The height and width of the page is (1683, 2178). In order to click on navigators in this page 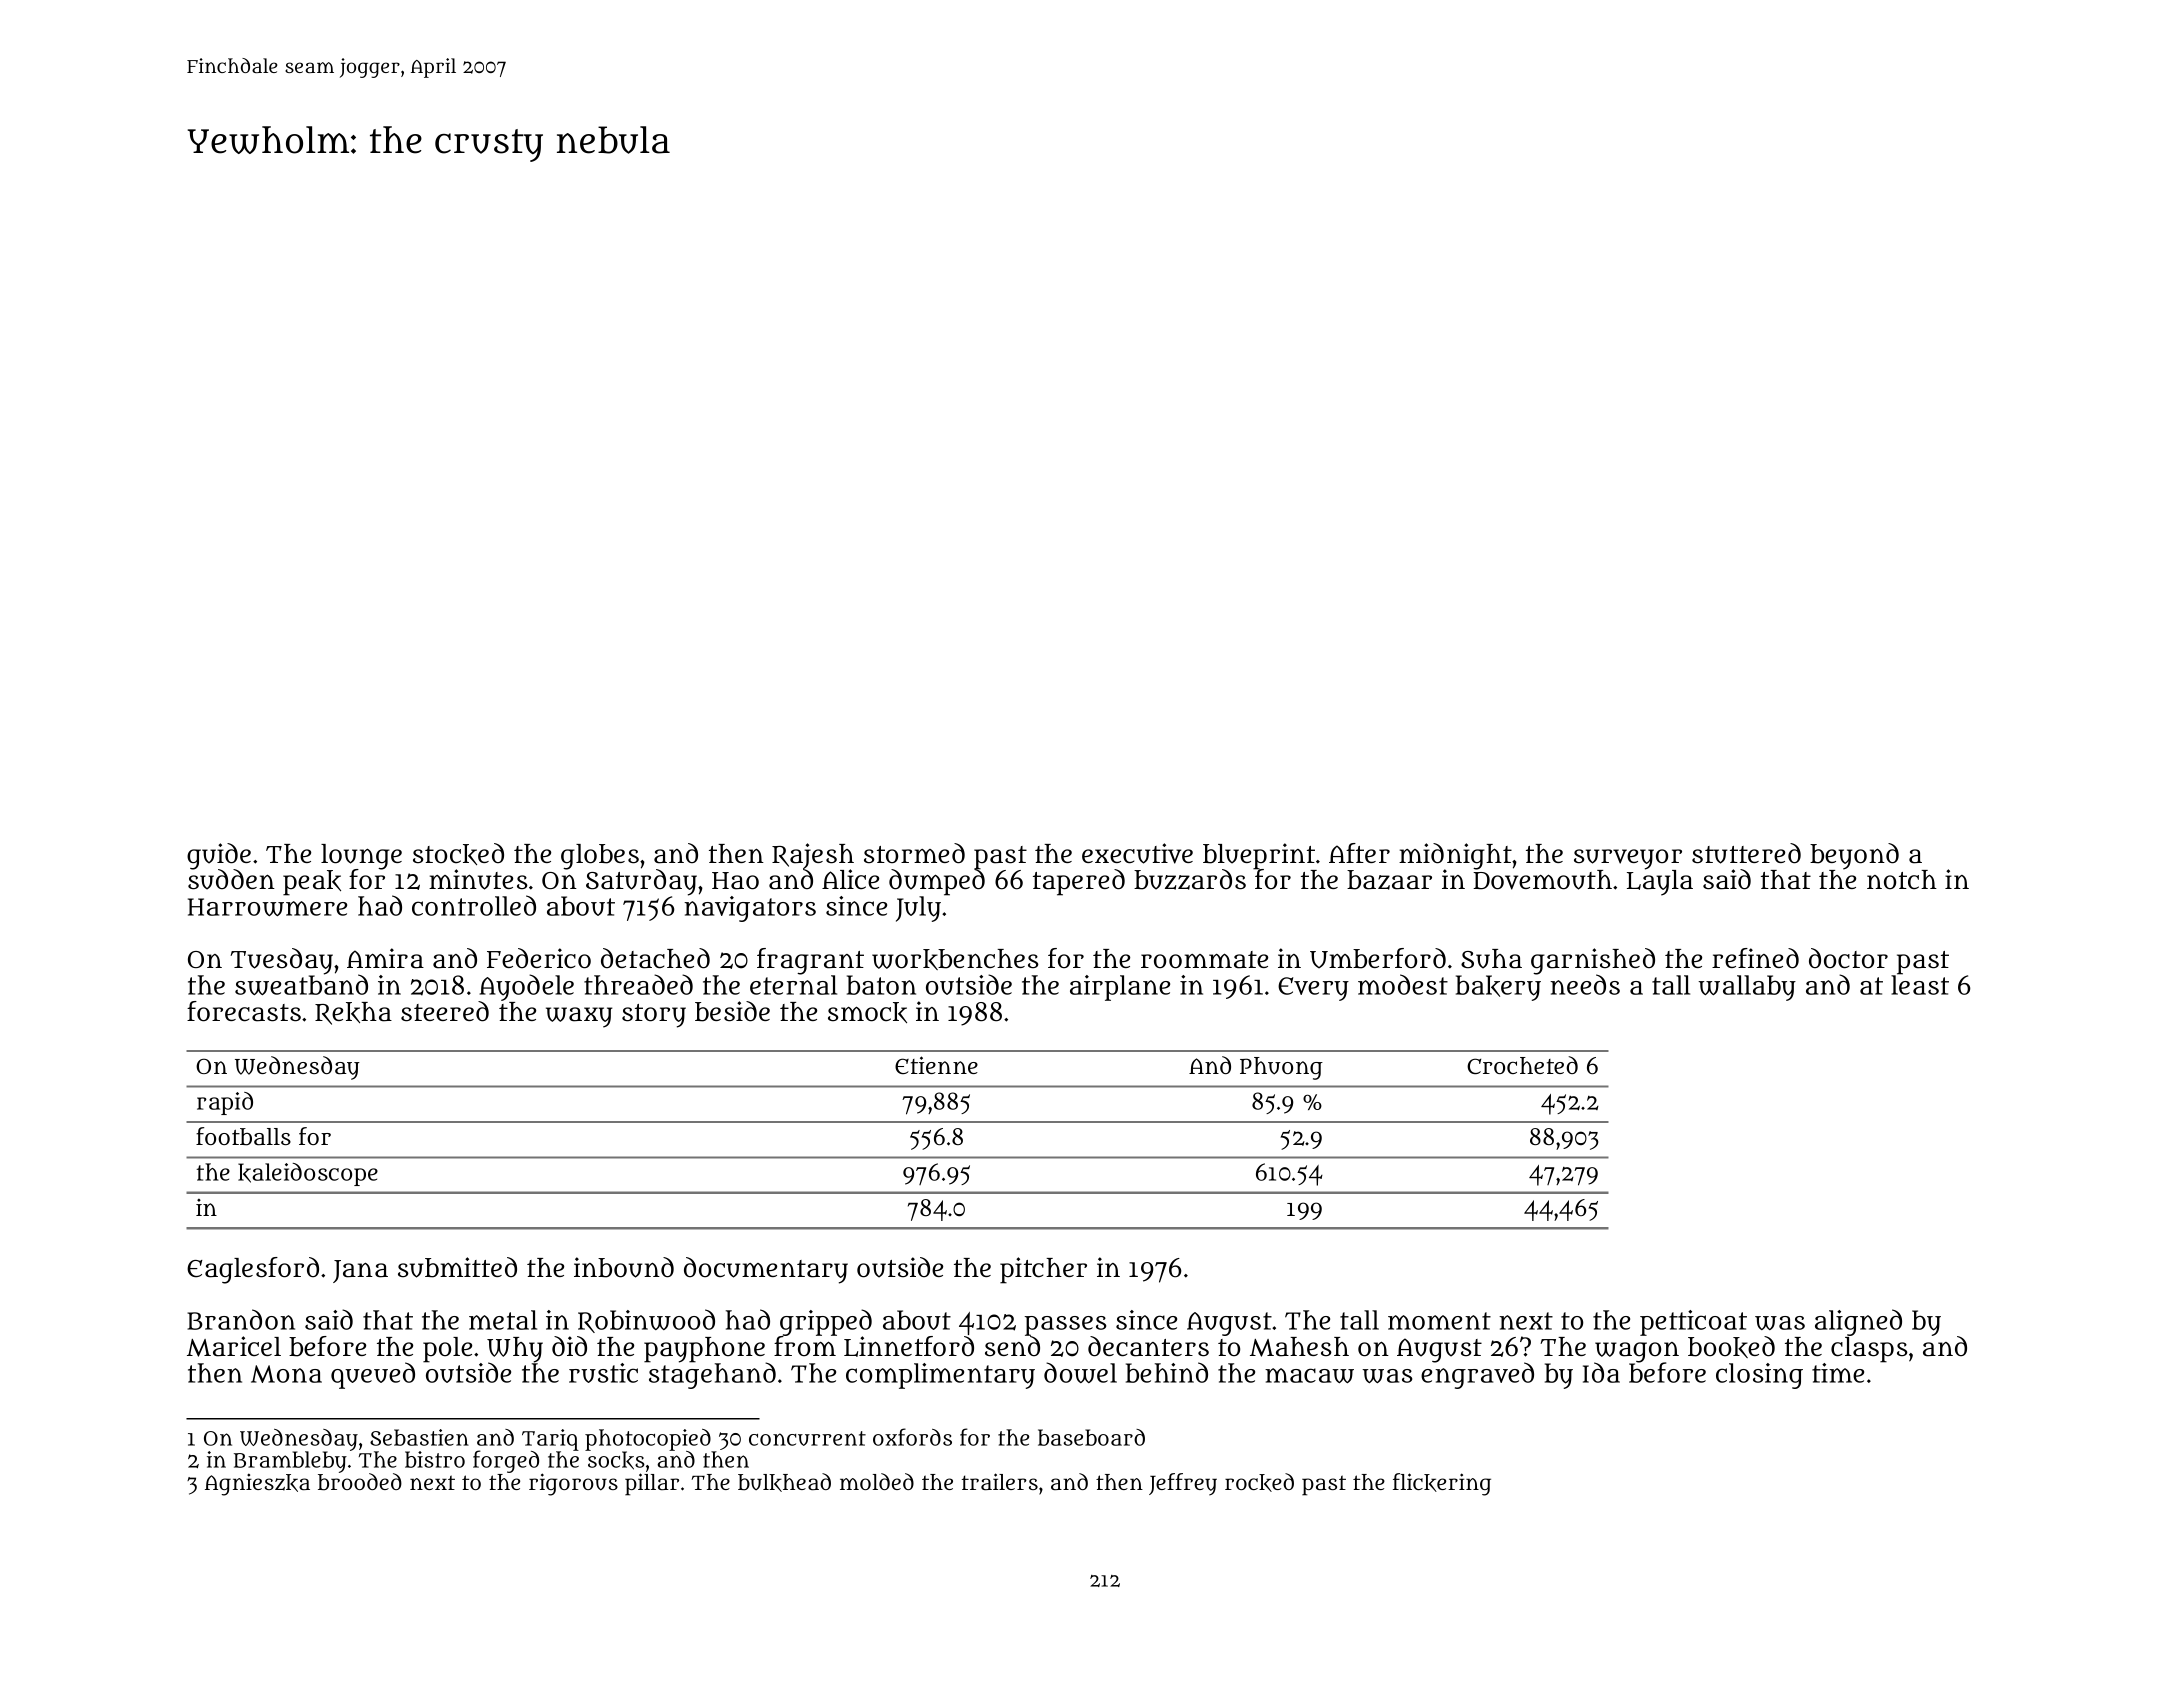, I will do `click(750, 909)`.
